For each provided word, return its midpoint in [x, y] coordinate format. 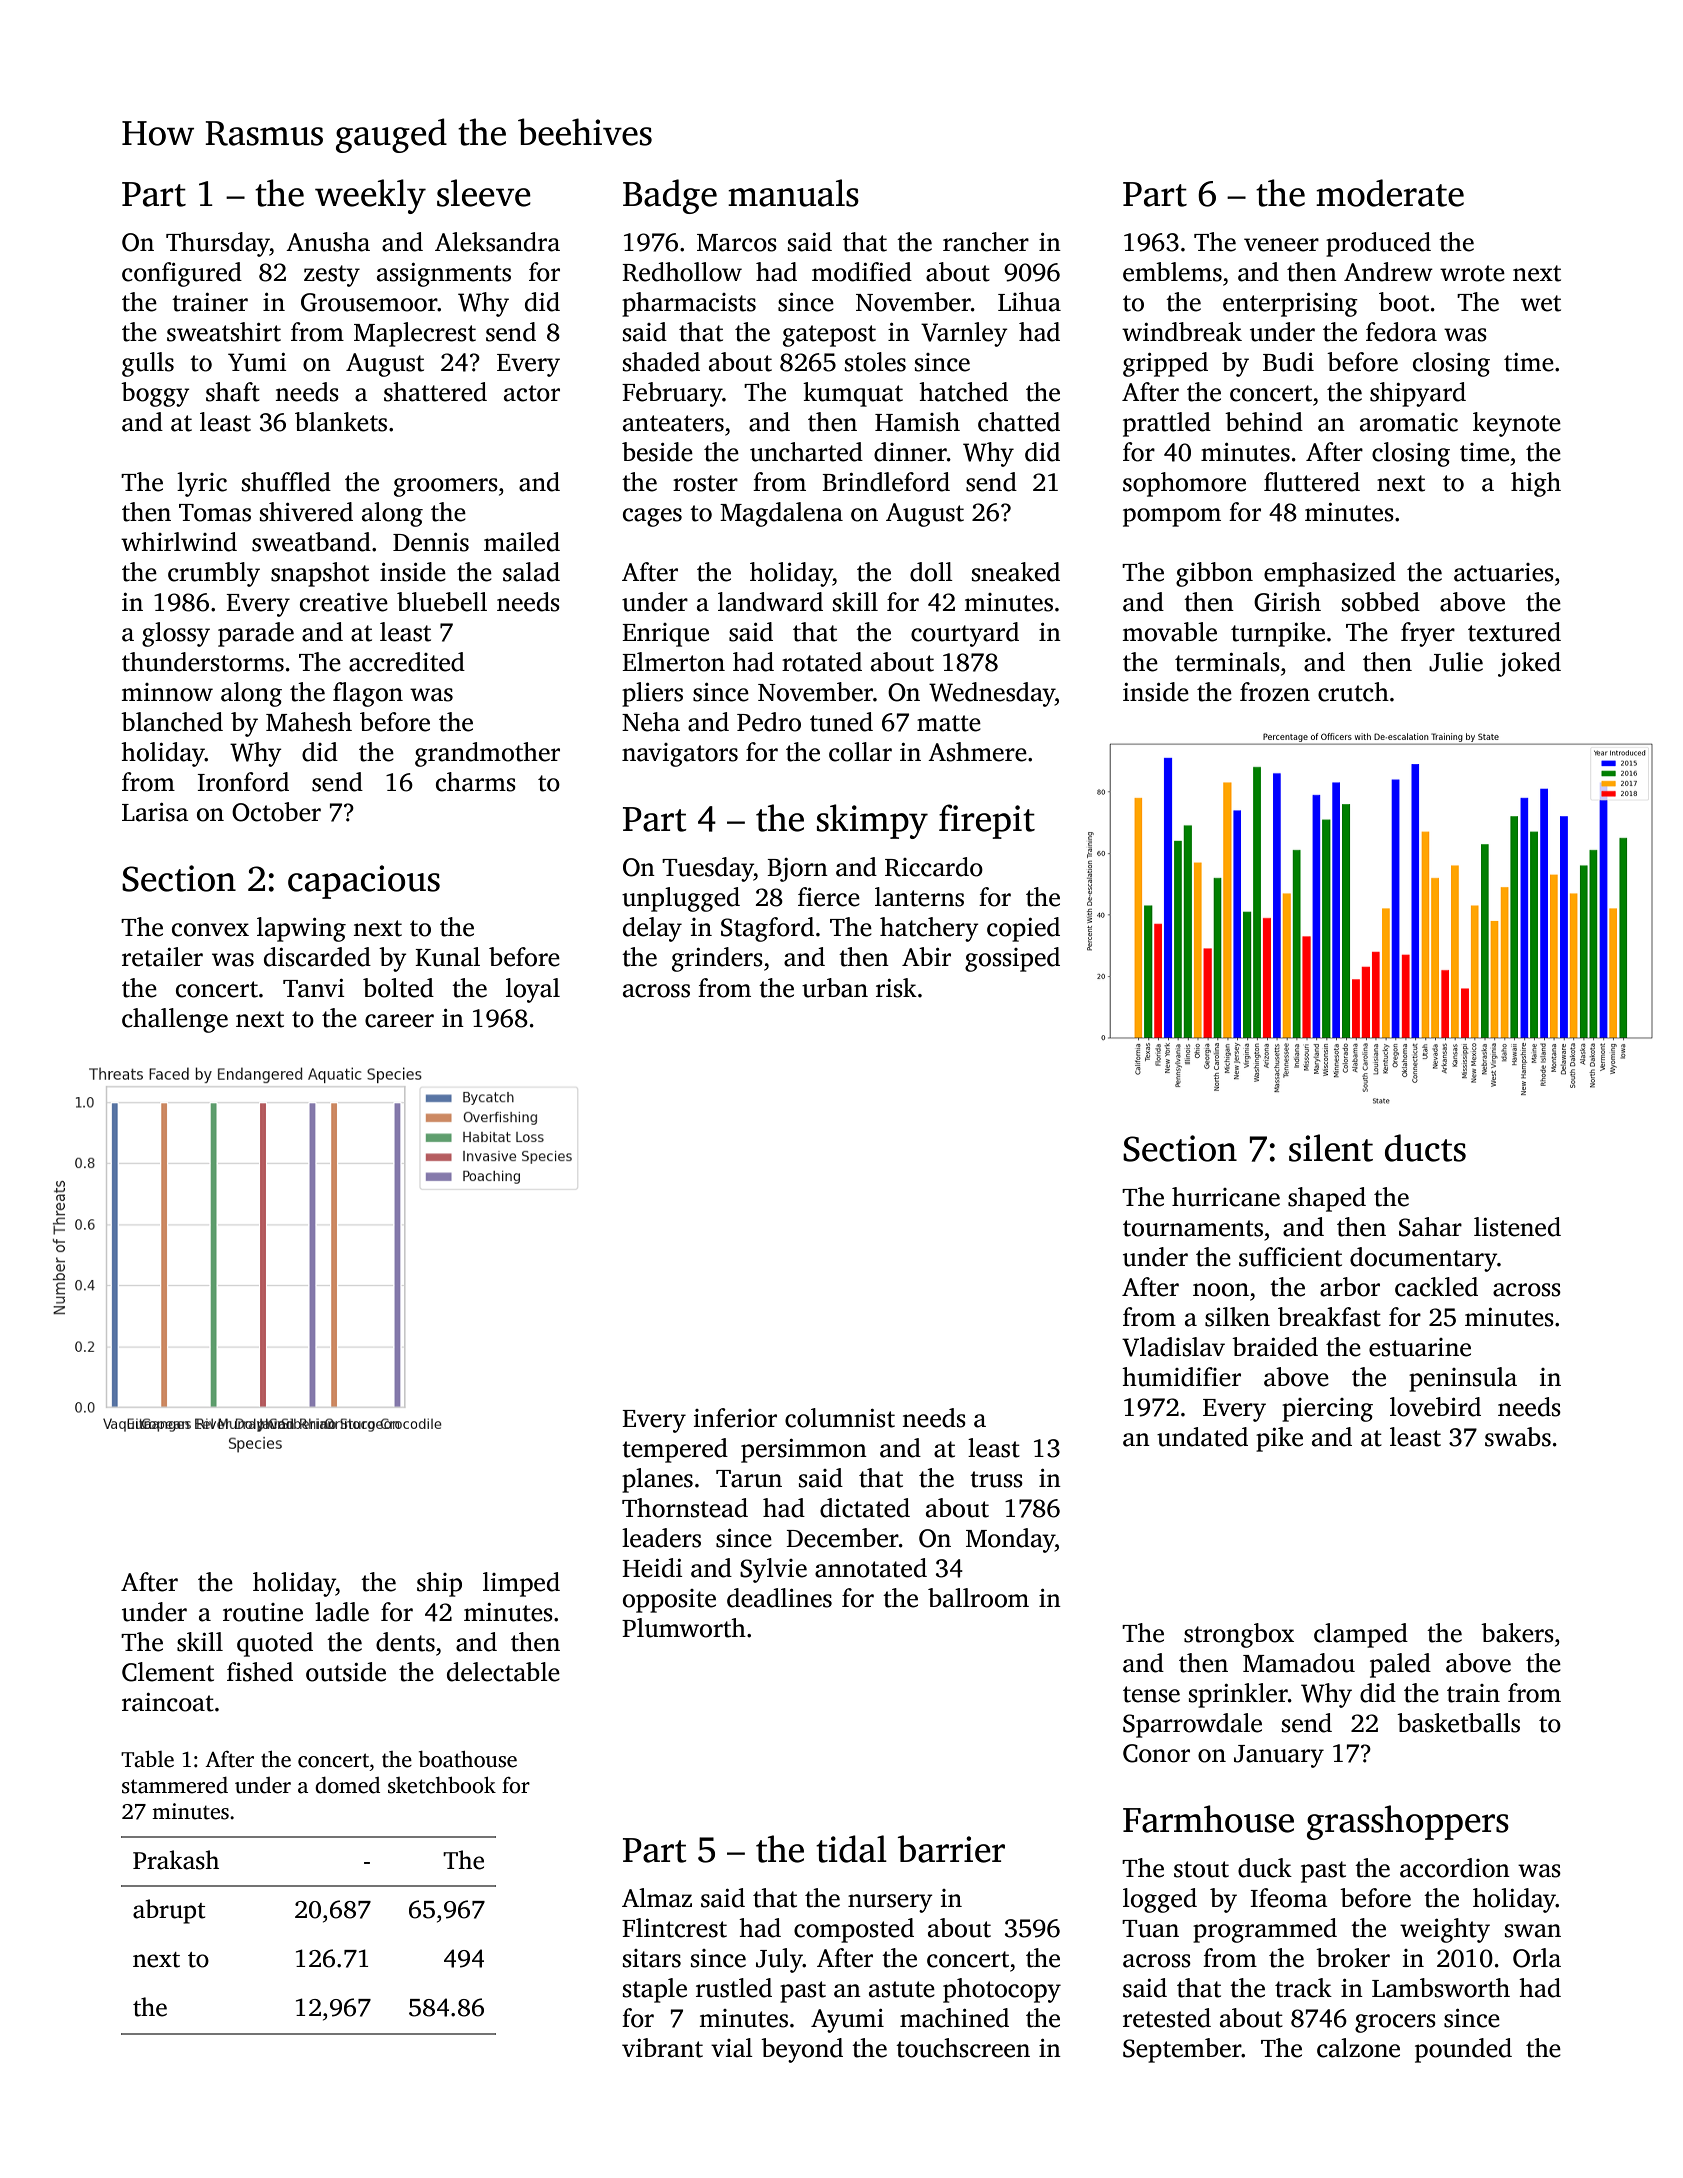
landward [770, 602]
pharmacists [689, 304]
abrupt [169, 1911]
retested [1167, 2018]
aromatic [1409, 422]
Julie [1456, 662]
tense [1151, 1694]
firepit [987, 821]
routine [263, 1612]
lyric [202, 484]
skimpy [872, 821]
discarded [317, 957]
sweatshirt [224, 332]
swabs [1518, 1437]
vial [732, 2048]
